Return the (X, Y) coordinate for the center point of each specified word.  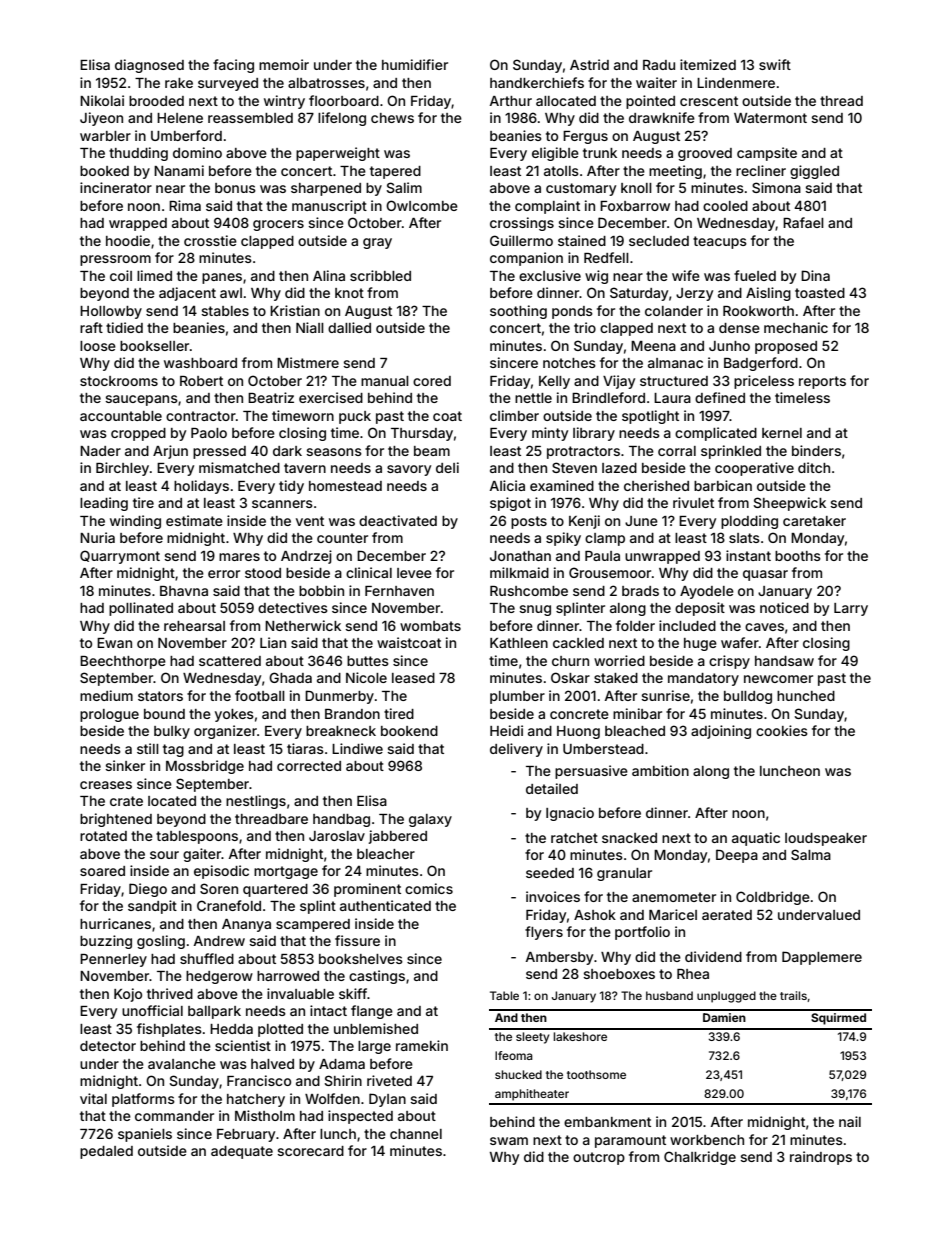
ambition (660, 770)
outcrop (599, 1158)
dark (287, 451)
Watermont (770, 118)
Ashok (595, 915)
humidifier (415, 64)
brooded (156, 101)
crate (126, 801)
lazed (619, 468)
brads (640, 591)
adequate (242, 1152)
